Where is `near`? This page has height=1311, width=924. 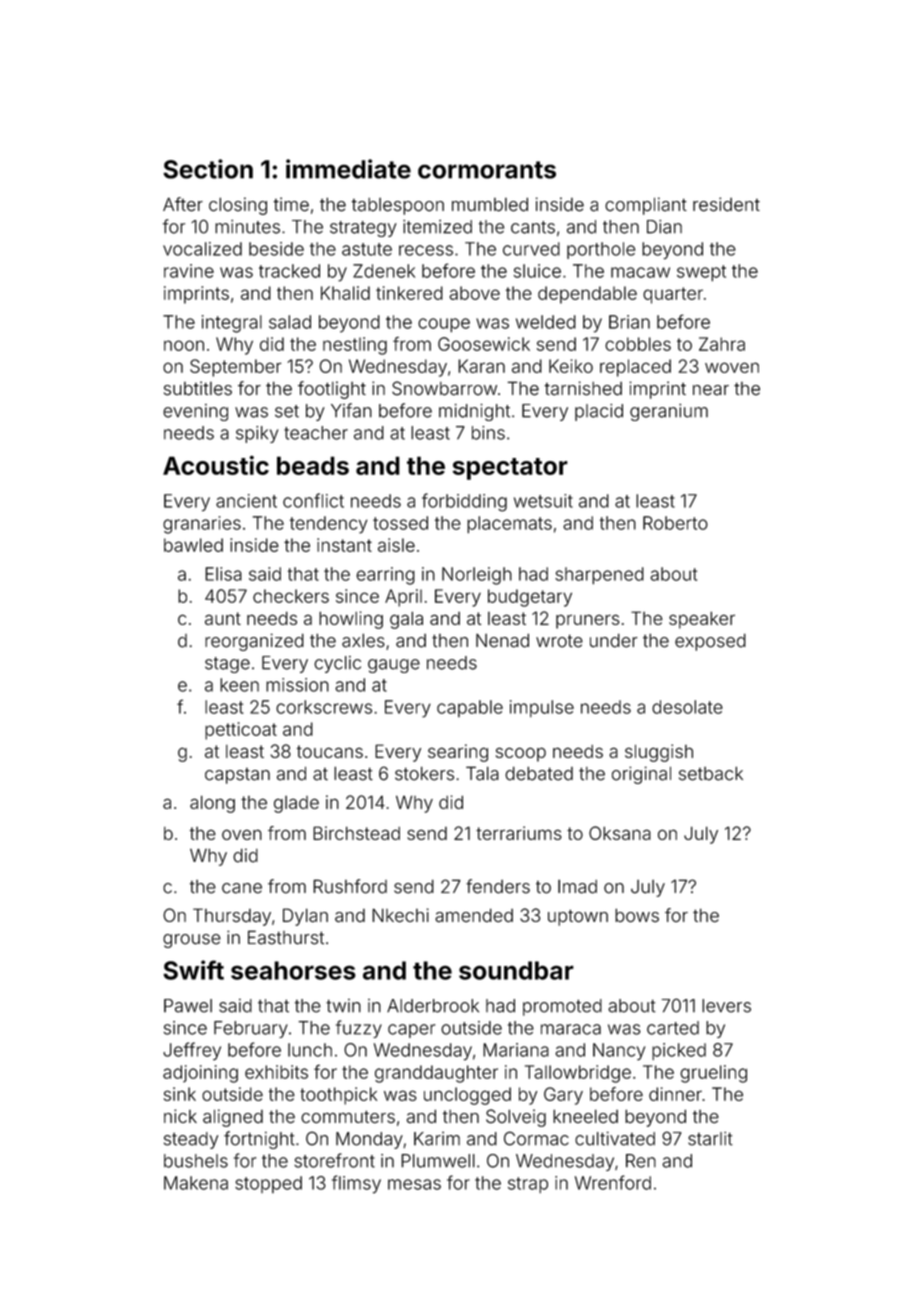 near is located at coordinates (711, 390).
